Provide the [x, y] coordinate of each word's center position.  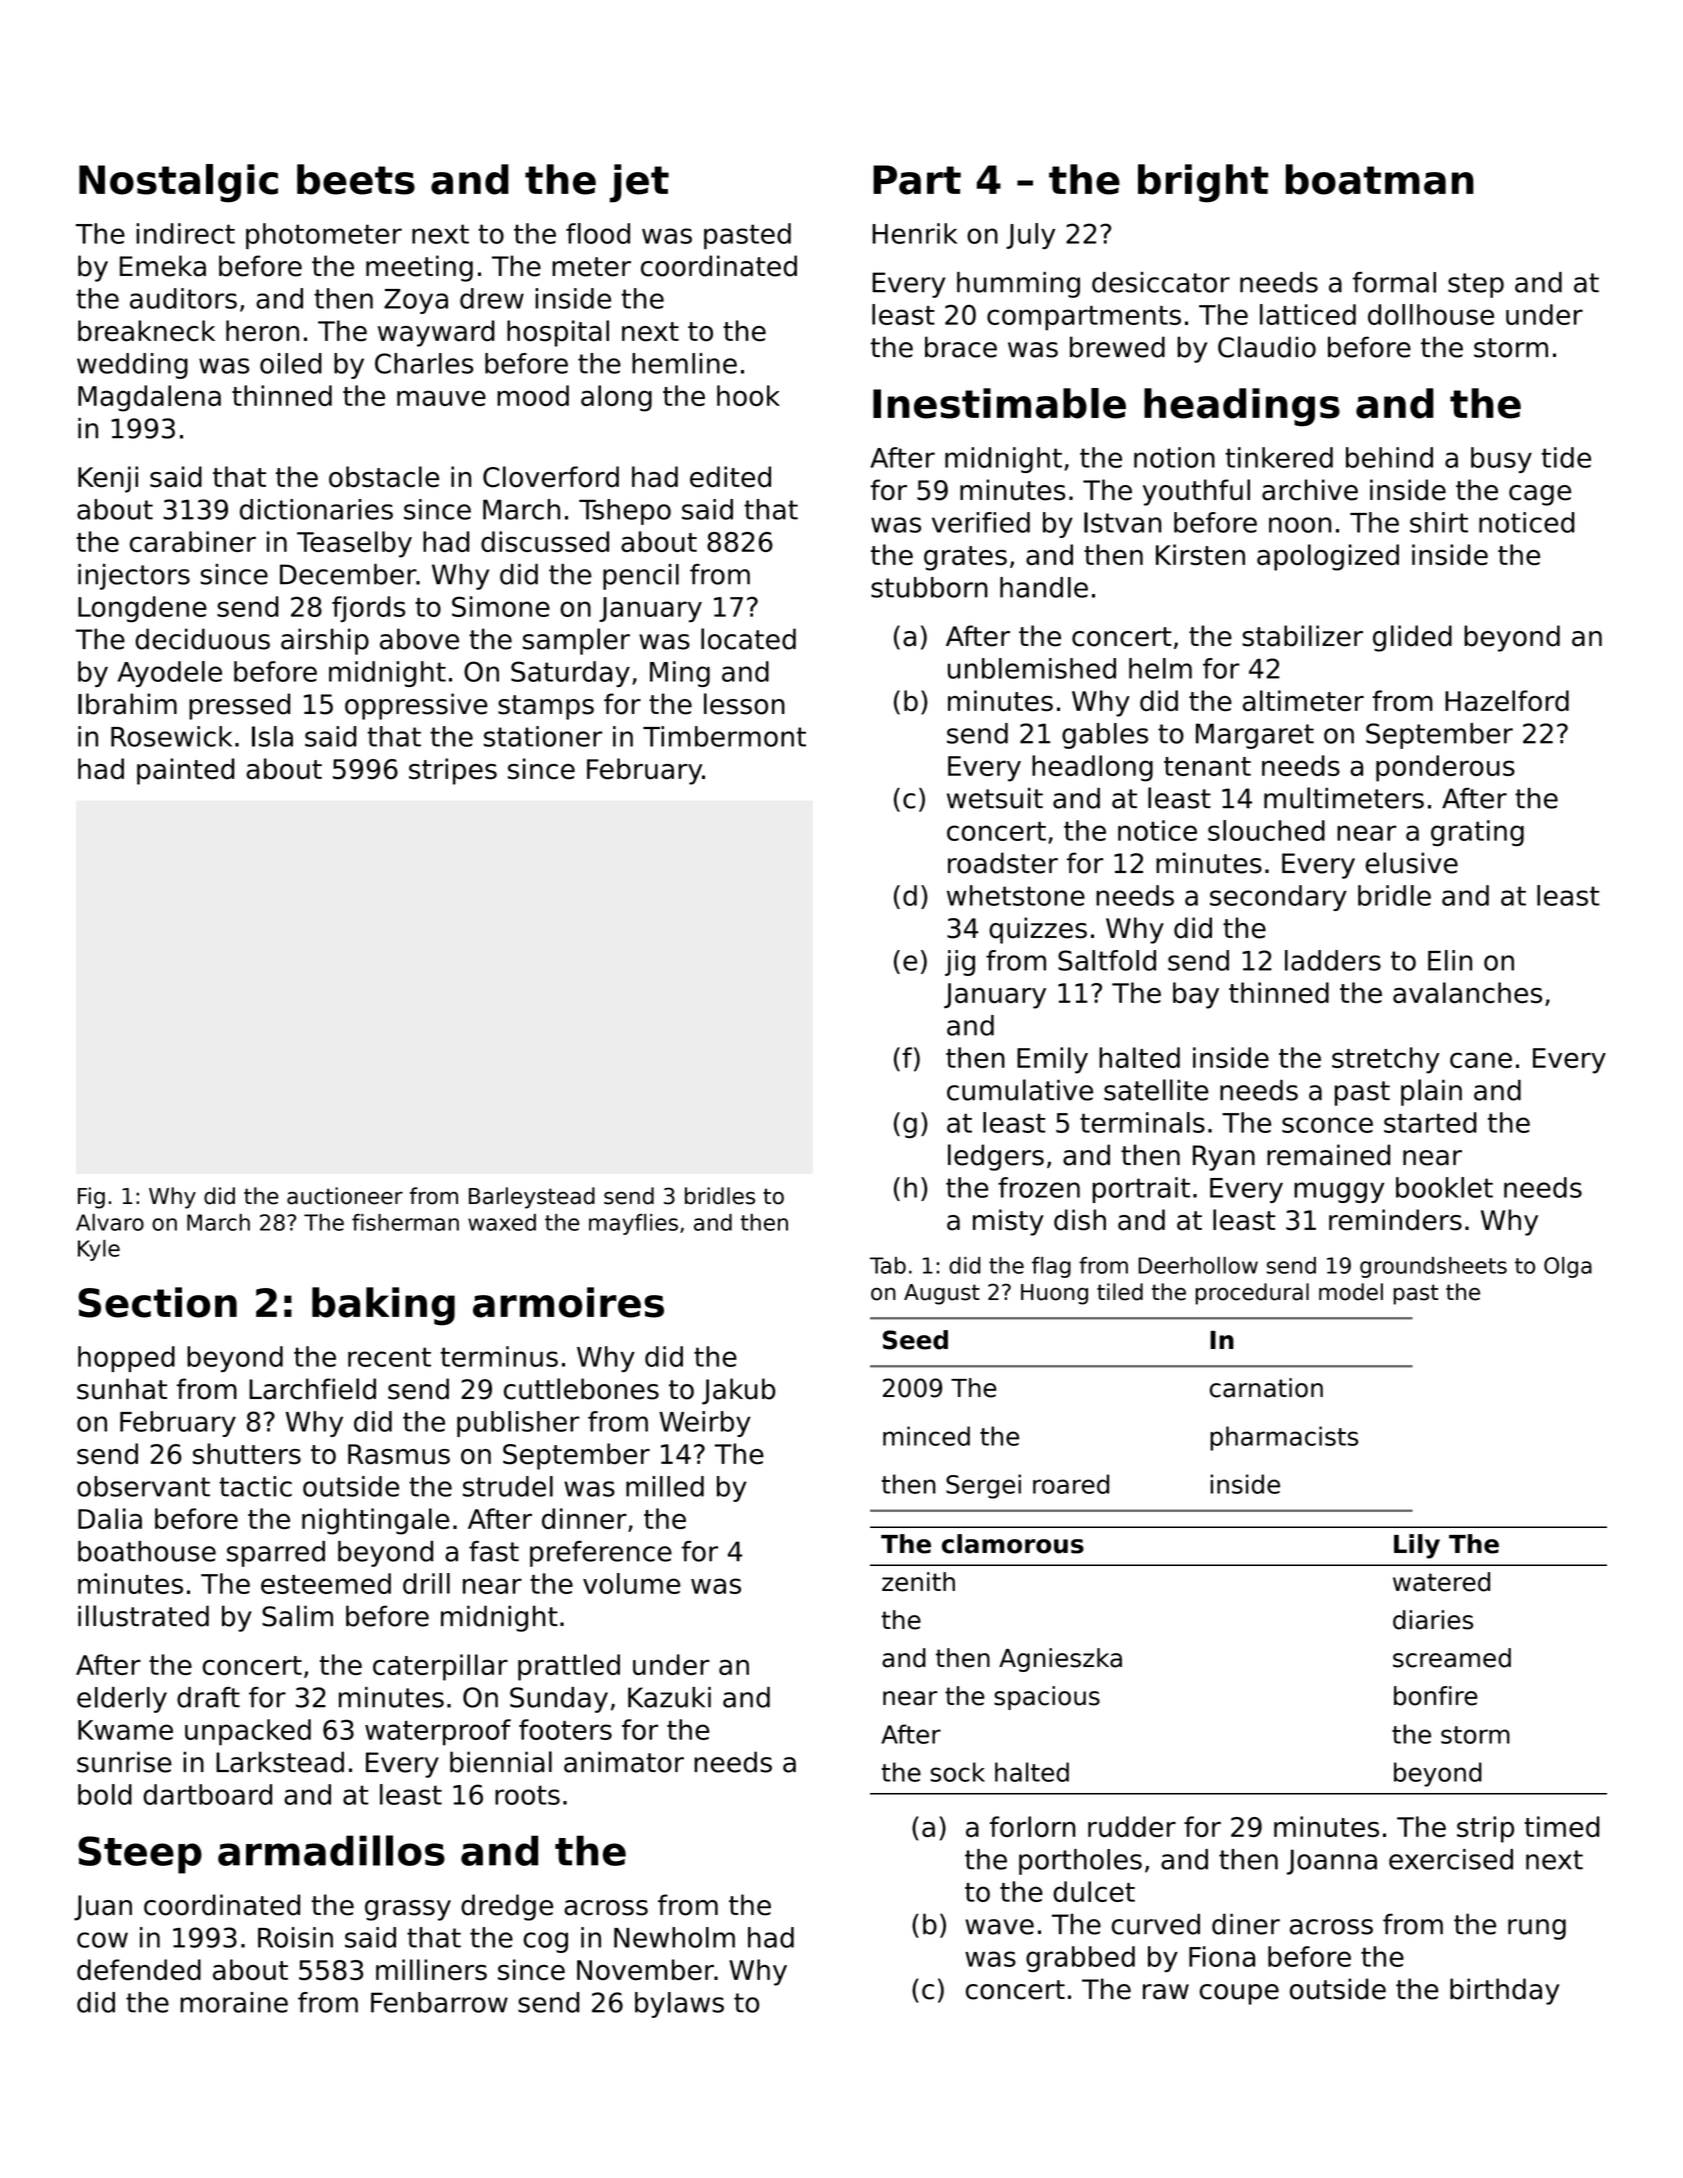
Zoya [416, 301]
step [1476, 285]
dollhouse [1431, 314]
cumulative [1020, 1090]
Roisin [295, 1937]
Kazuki [669, 1697]
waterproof [438, 1732]
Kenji [108, 479]
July [1030, 236]
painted [185, 771]
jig [960, 963]
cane [1481, 1060]
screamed [1452, 1658]
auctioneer [345, 1196]
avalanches [1467, 992]
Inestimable [999, 403]
